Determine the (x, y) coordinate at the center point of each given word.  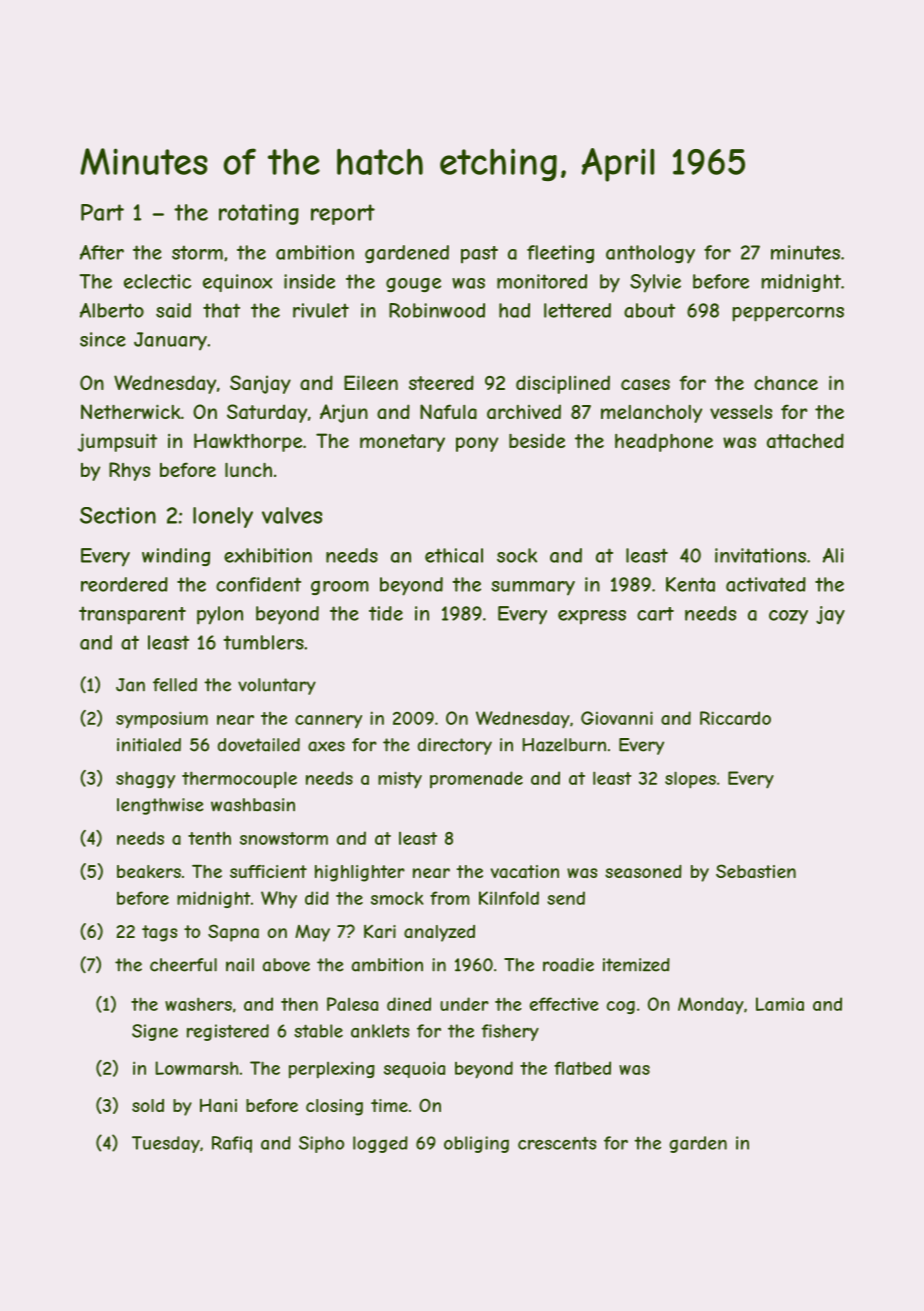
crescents (557, 1143)
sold (148, 1105)
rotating (259, 214)
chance (786, 383)
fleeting (560, 254)
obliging (476, 1144)
